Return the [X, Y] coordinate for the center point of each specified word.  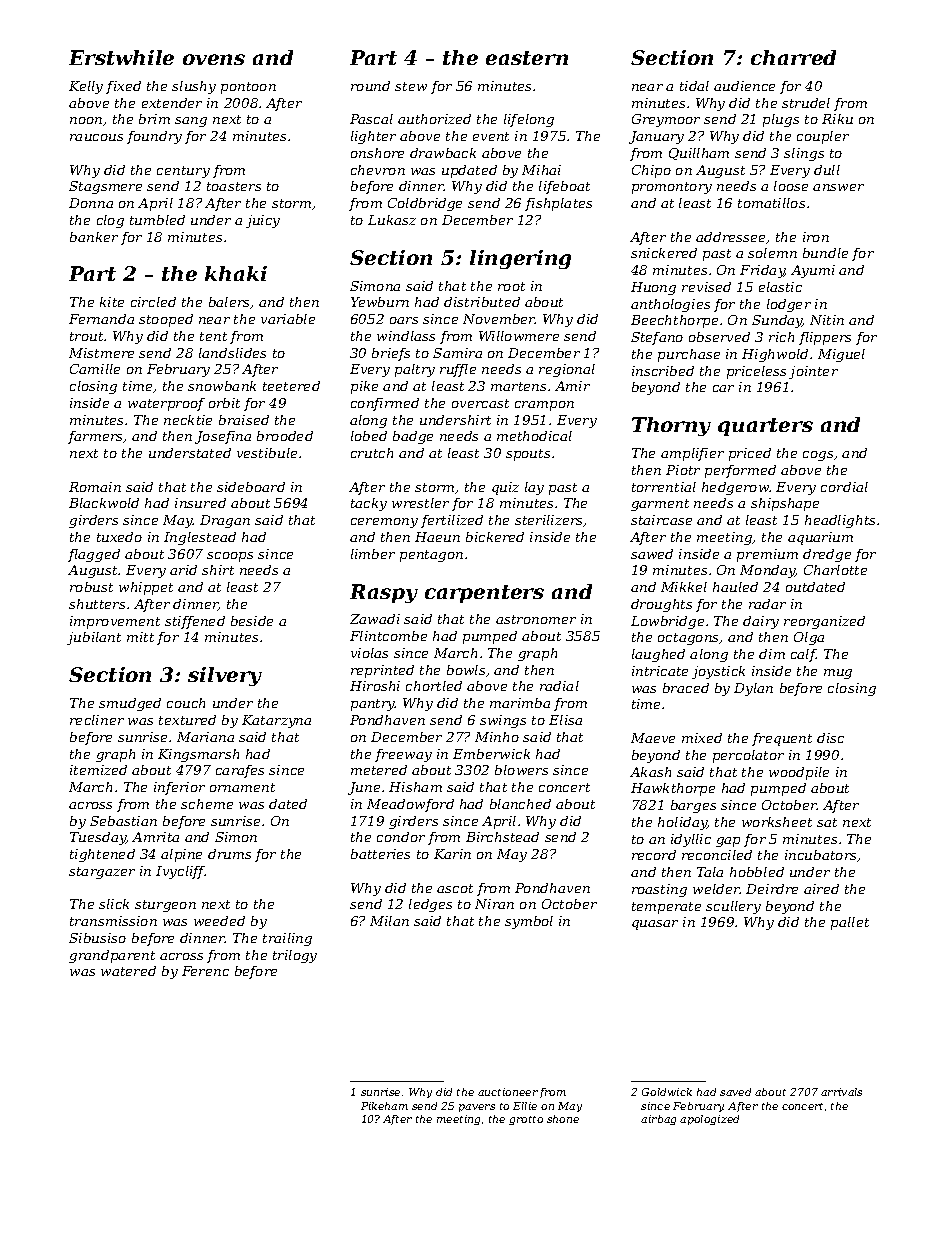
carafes [240, 771]
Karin [452, 854]
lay [534, 488]
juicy [263, 221]
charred [793, 57]
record [654, 855]
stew [411, 86]
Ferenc [205, 971]
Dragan [225, 521]
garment [660, 505]
